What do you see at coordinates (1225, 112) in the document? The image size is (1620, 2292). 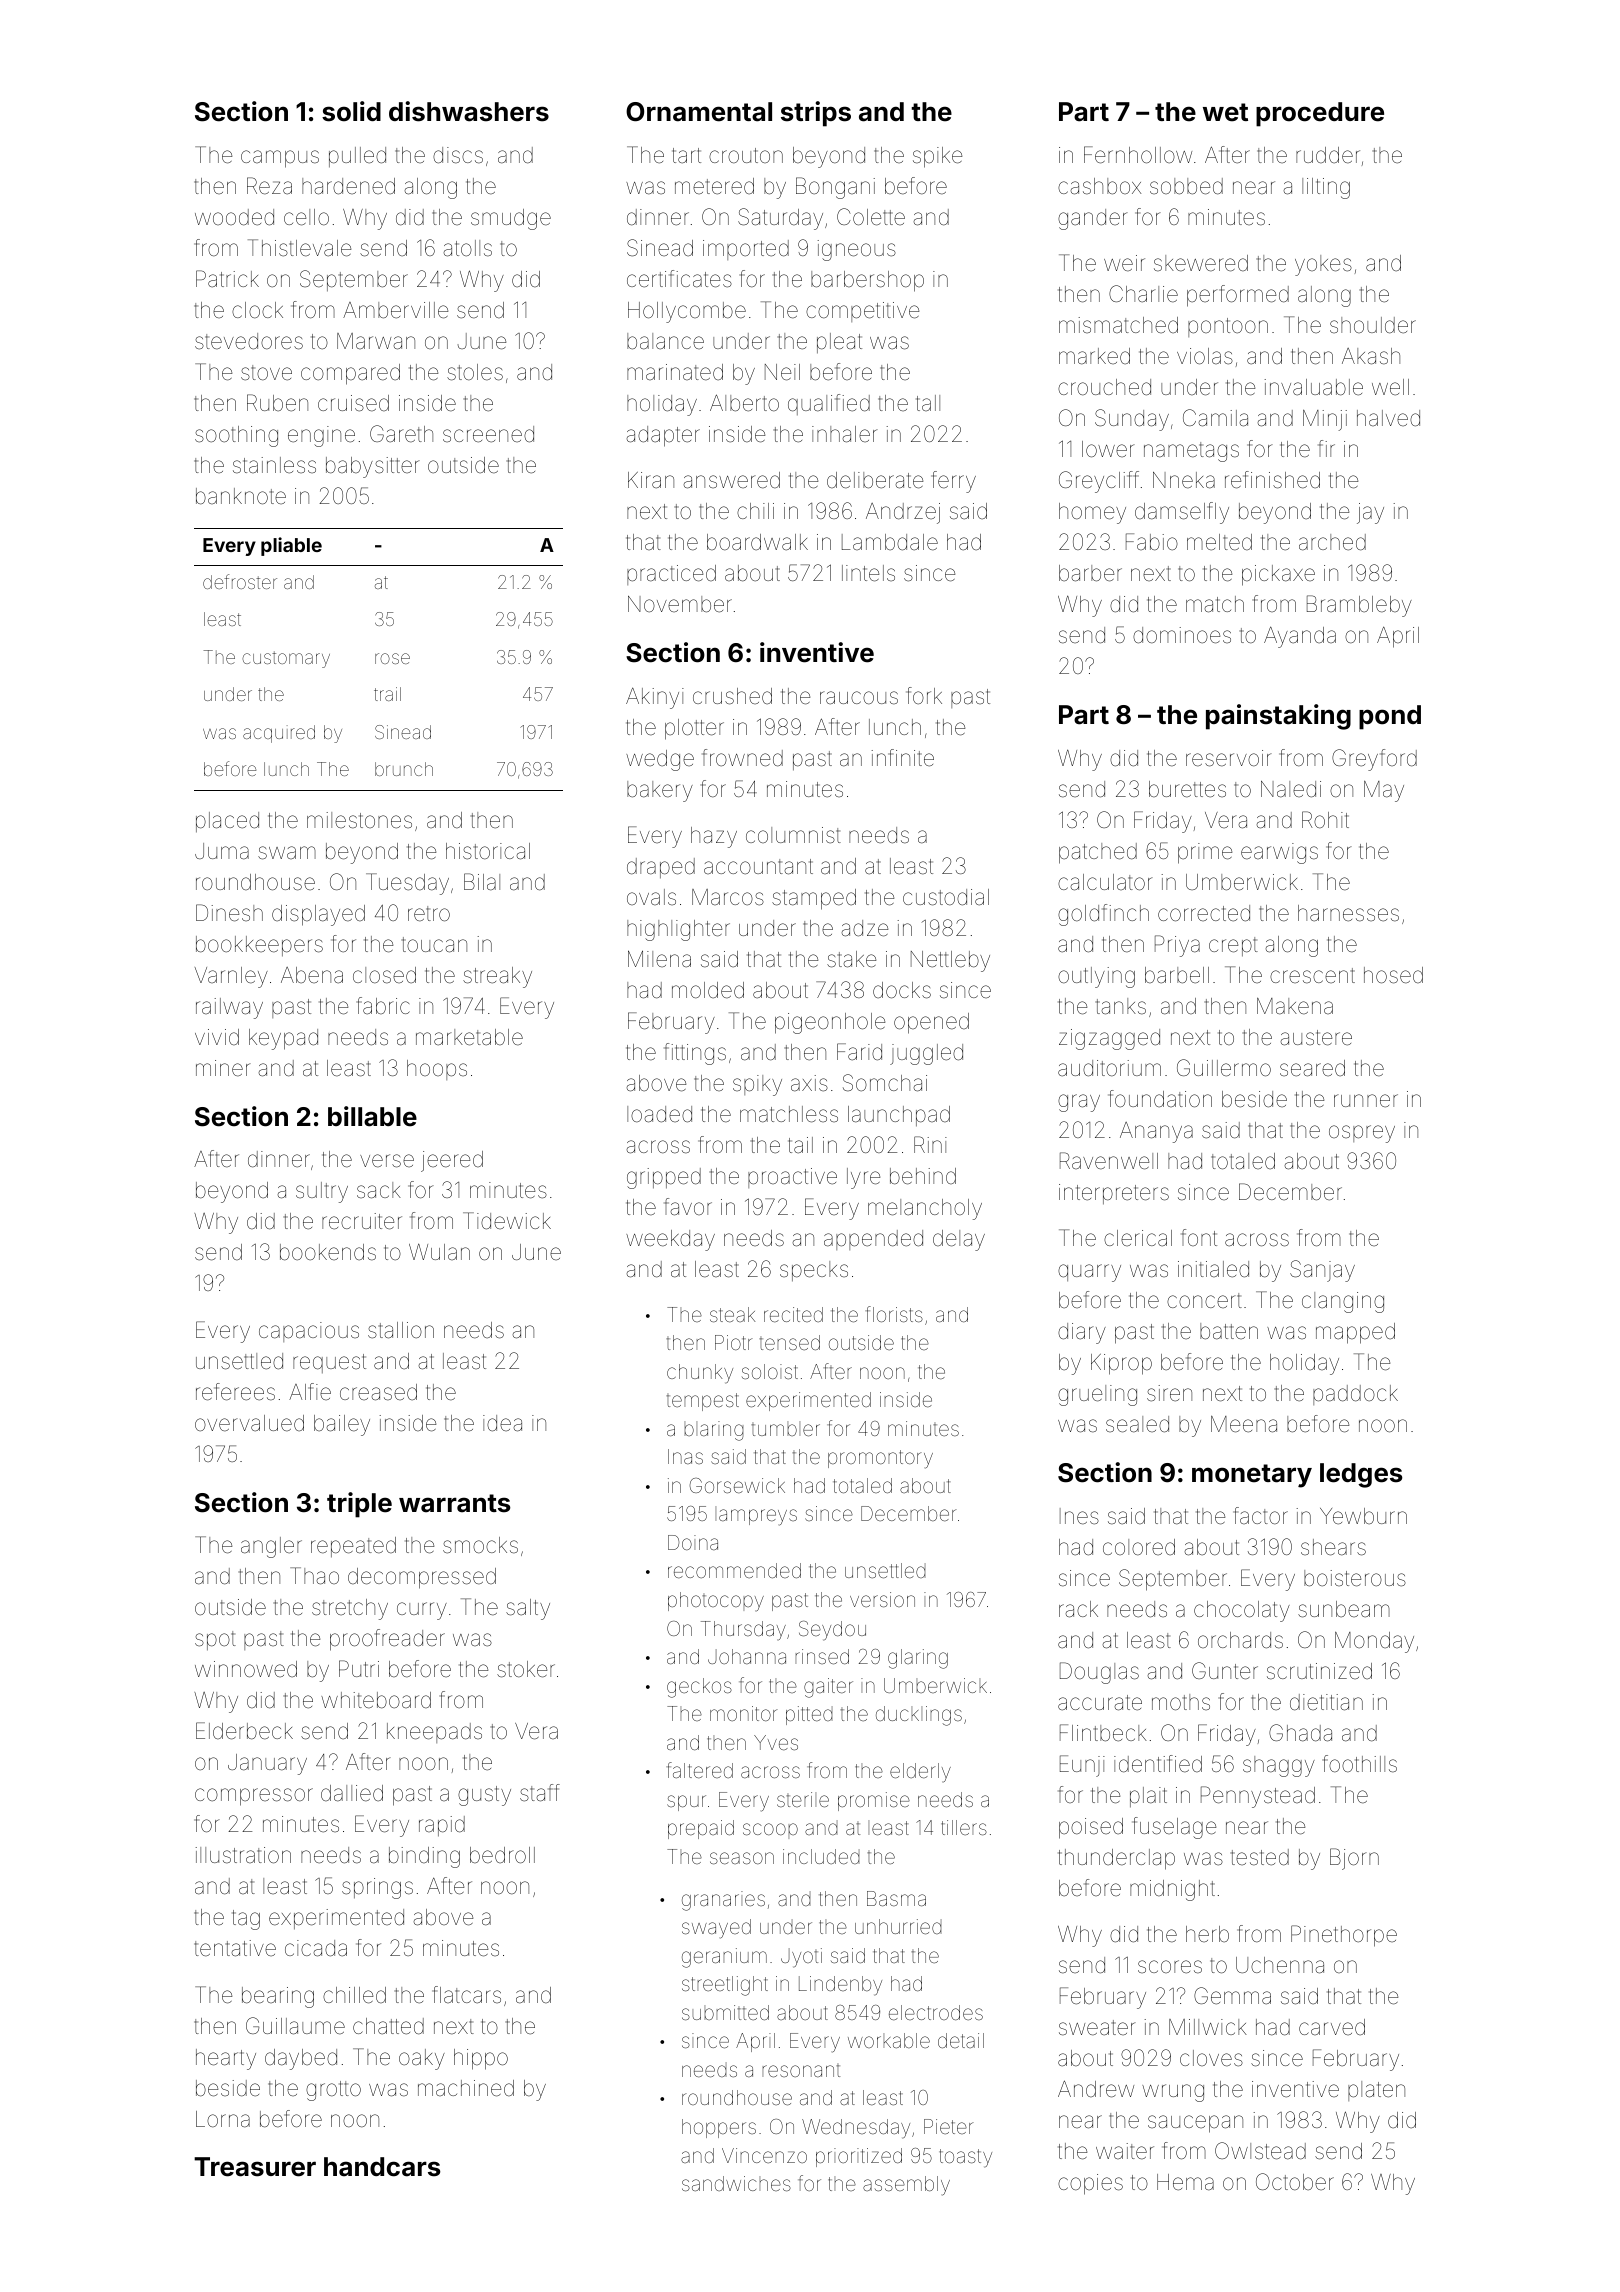 I see `wet` at bounding box center [1225, 112].
